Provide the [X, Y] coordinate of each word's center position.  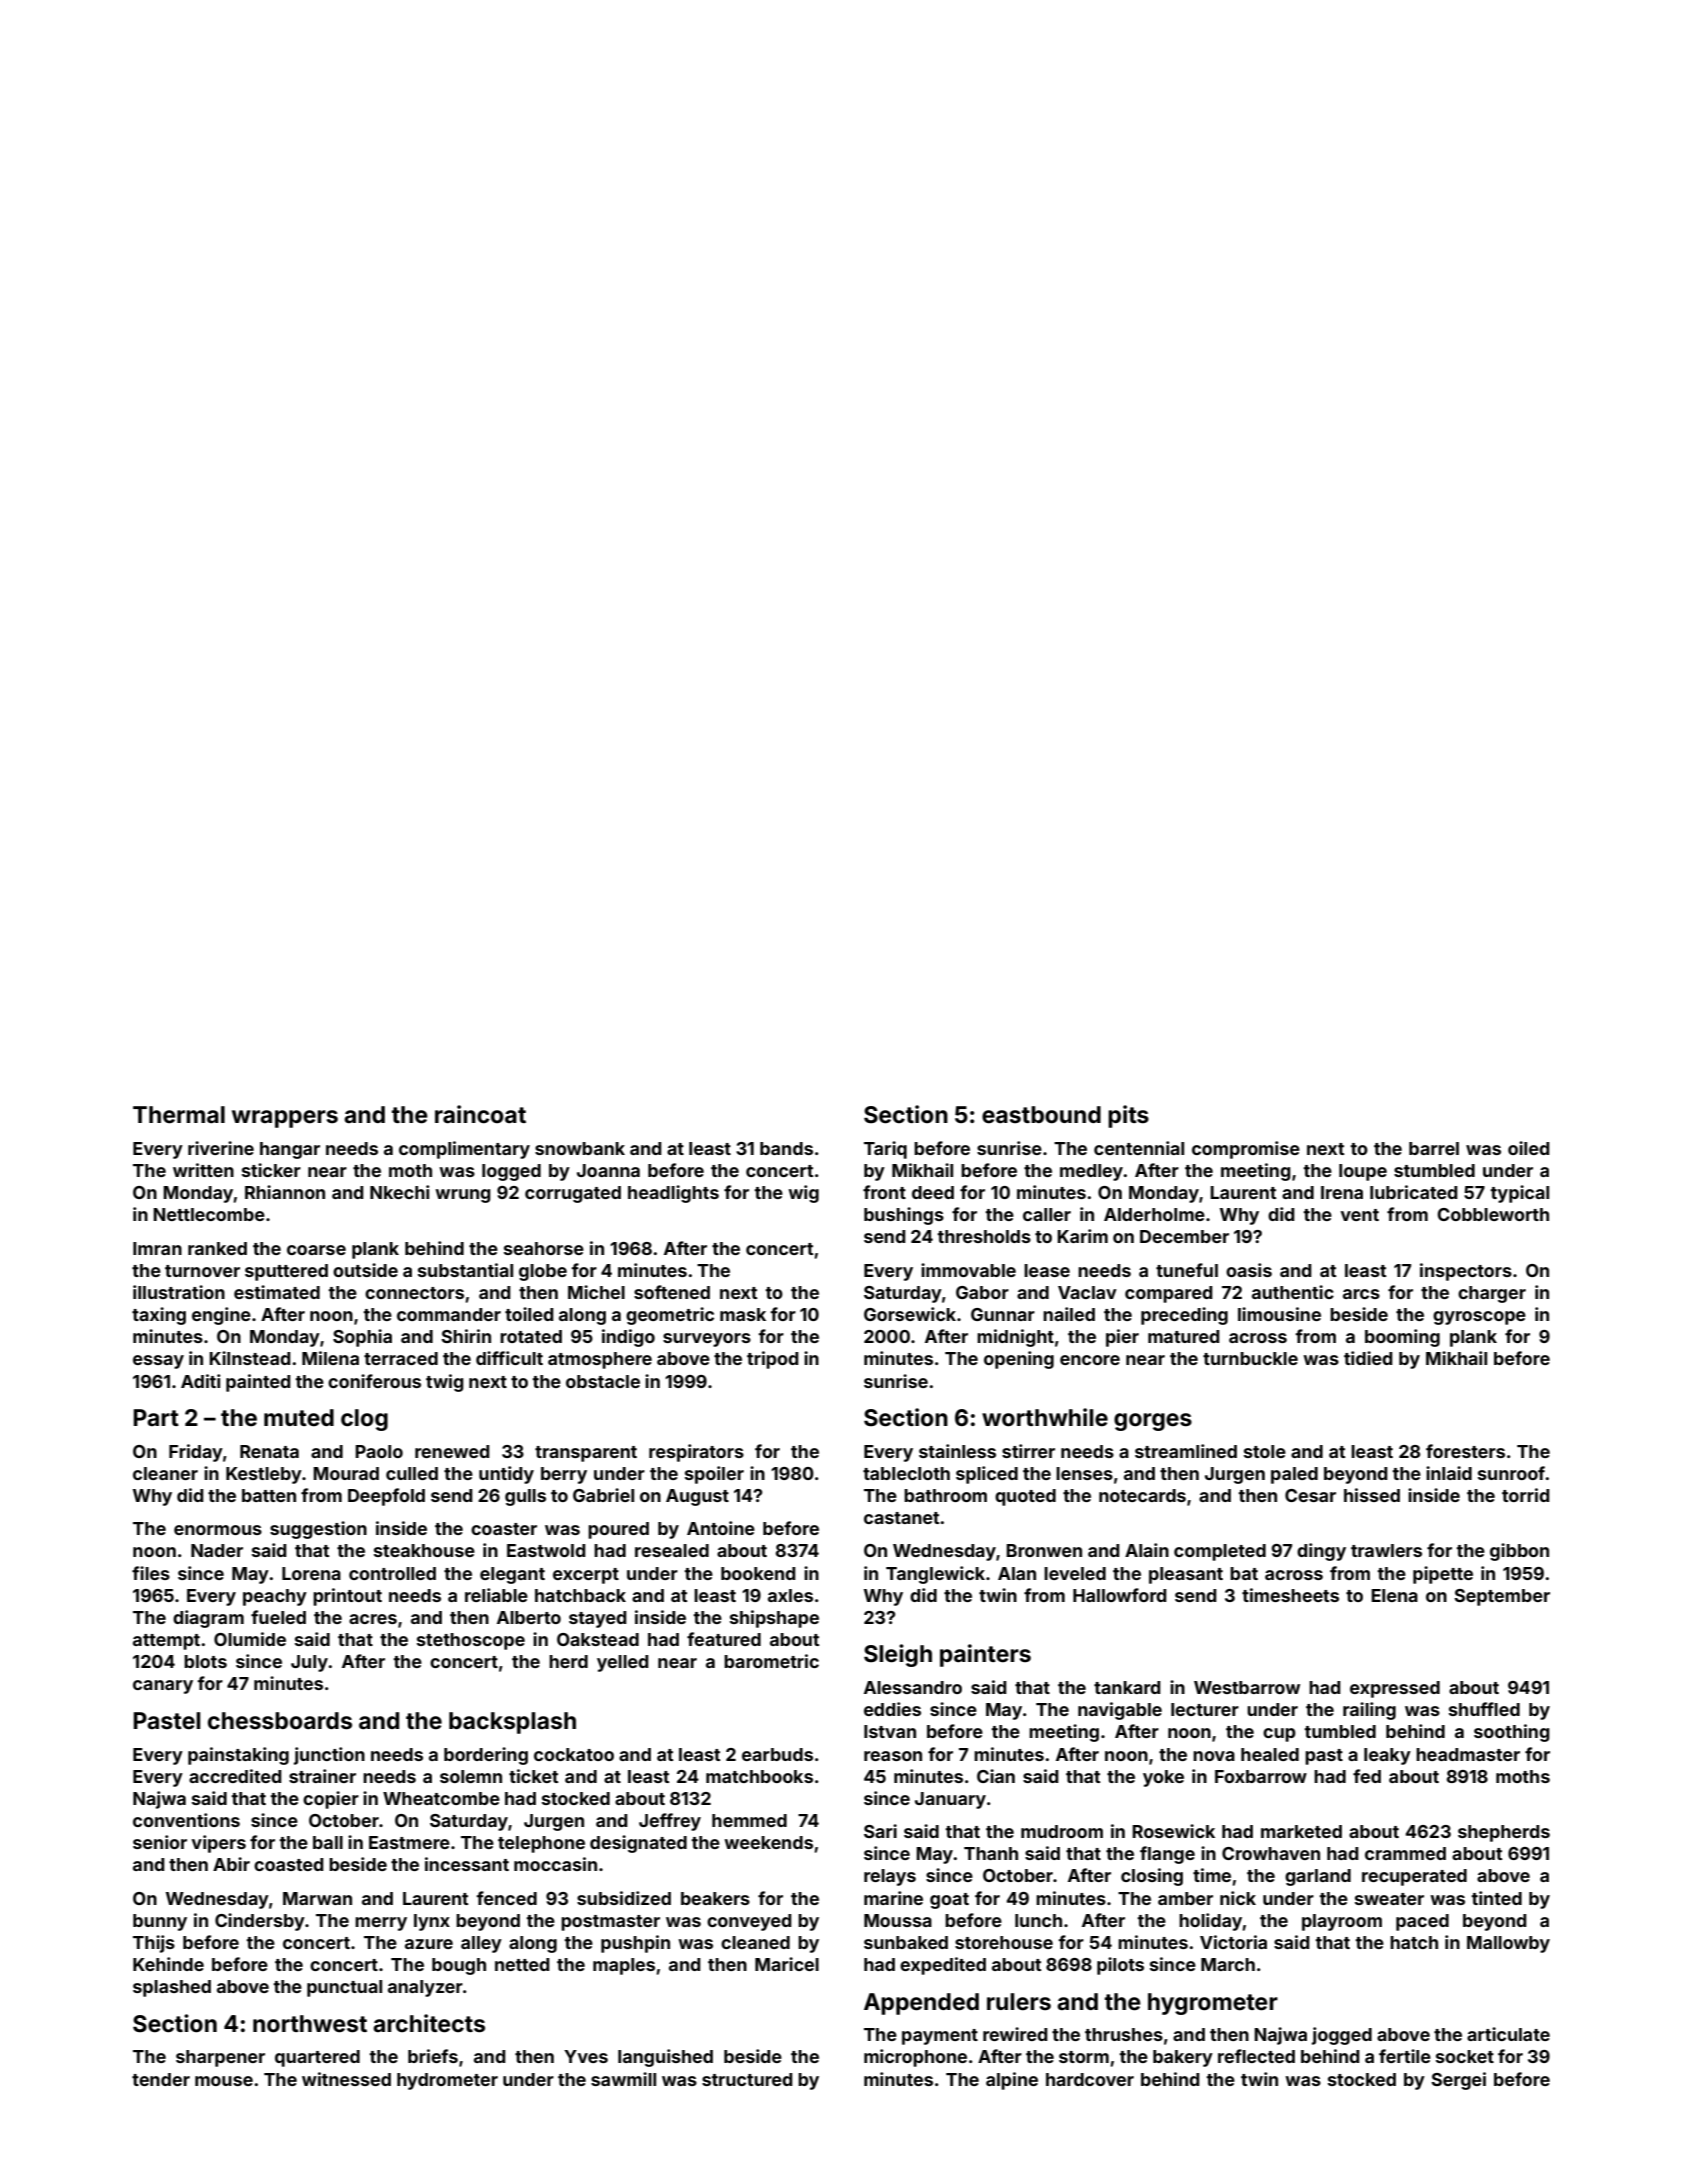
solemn [471, 1776]
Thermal [179, 1115]
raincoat [480, 1114]
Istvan [890, 1731]
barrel [1434, 1148]
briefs [433, 2056]
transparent [586, 1454]
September [1502, 1597]
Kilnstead [250, 1358]
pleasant [1186, 1575]
